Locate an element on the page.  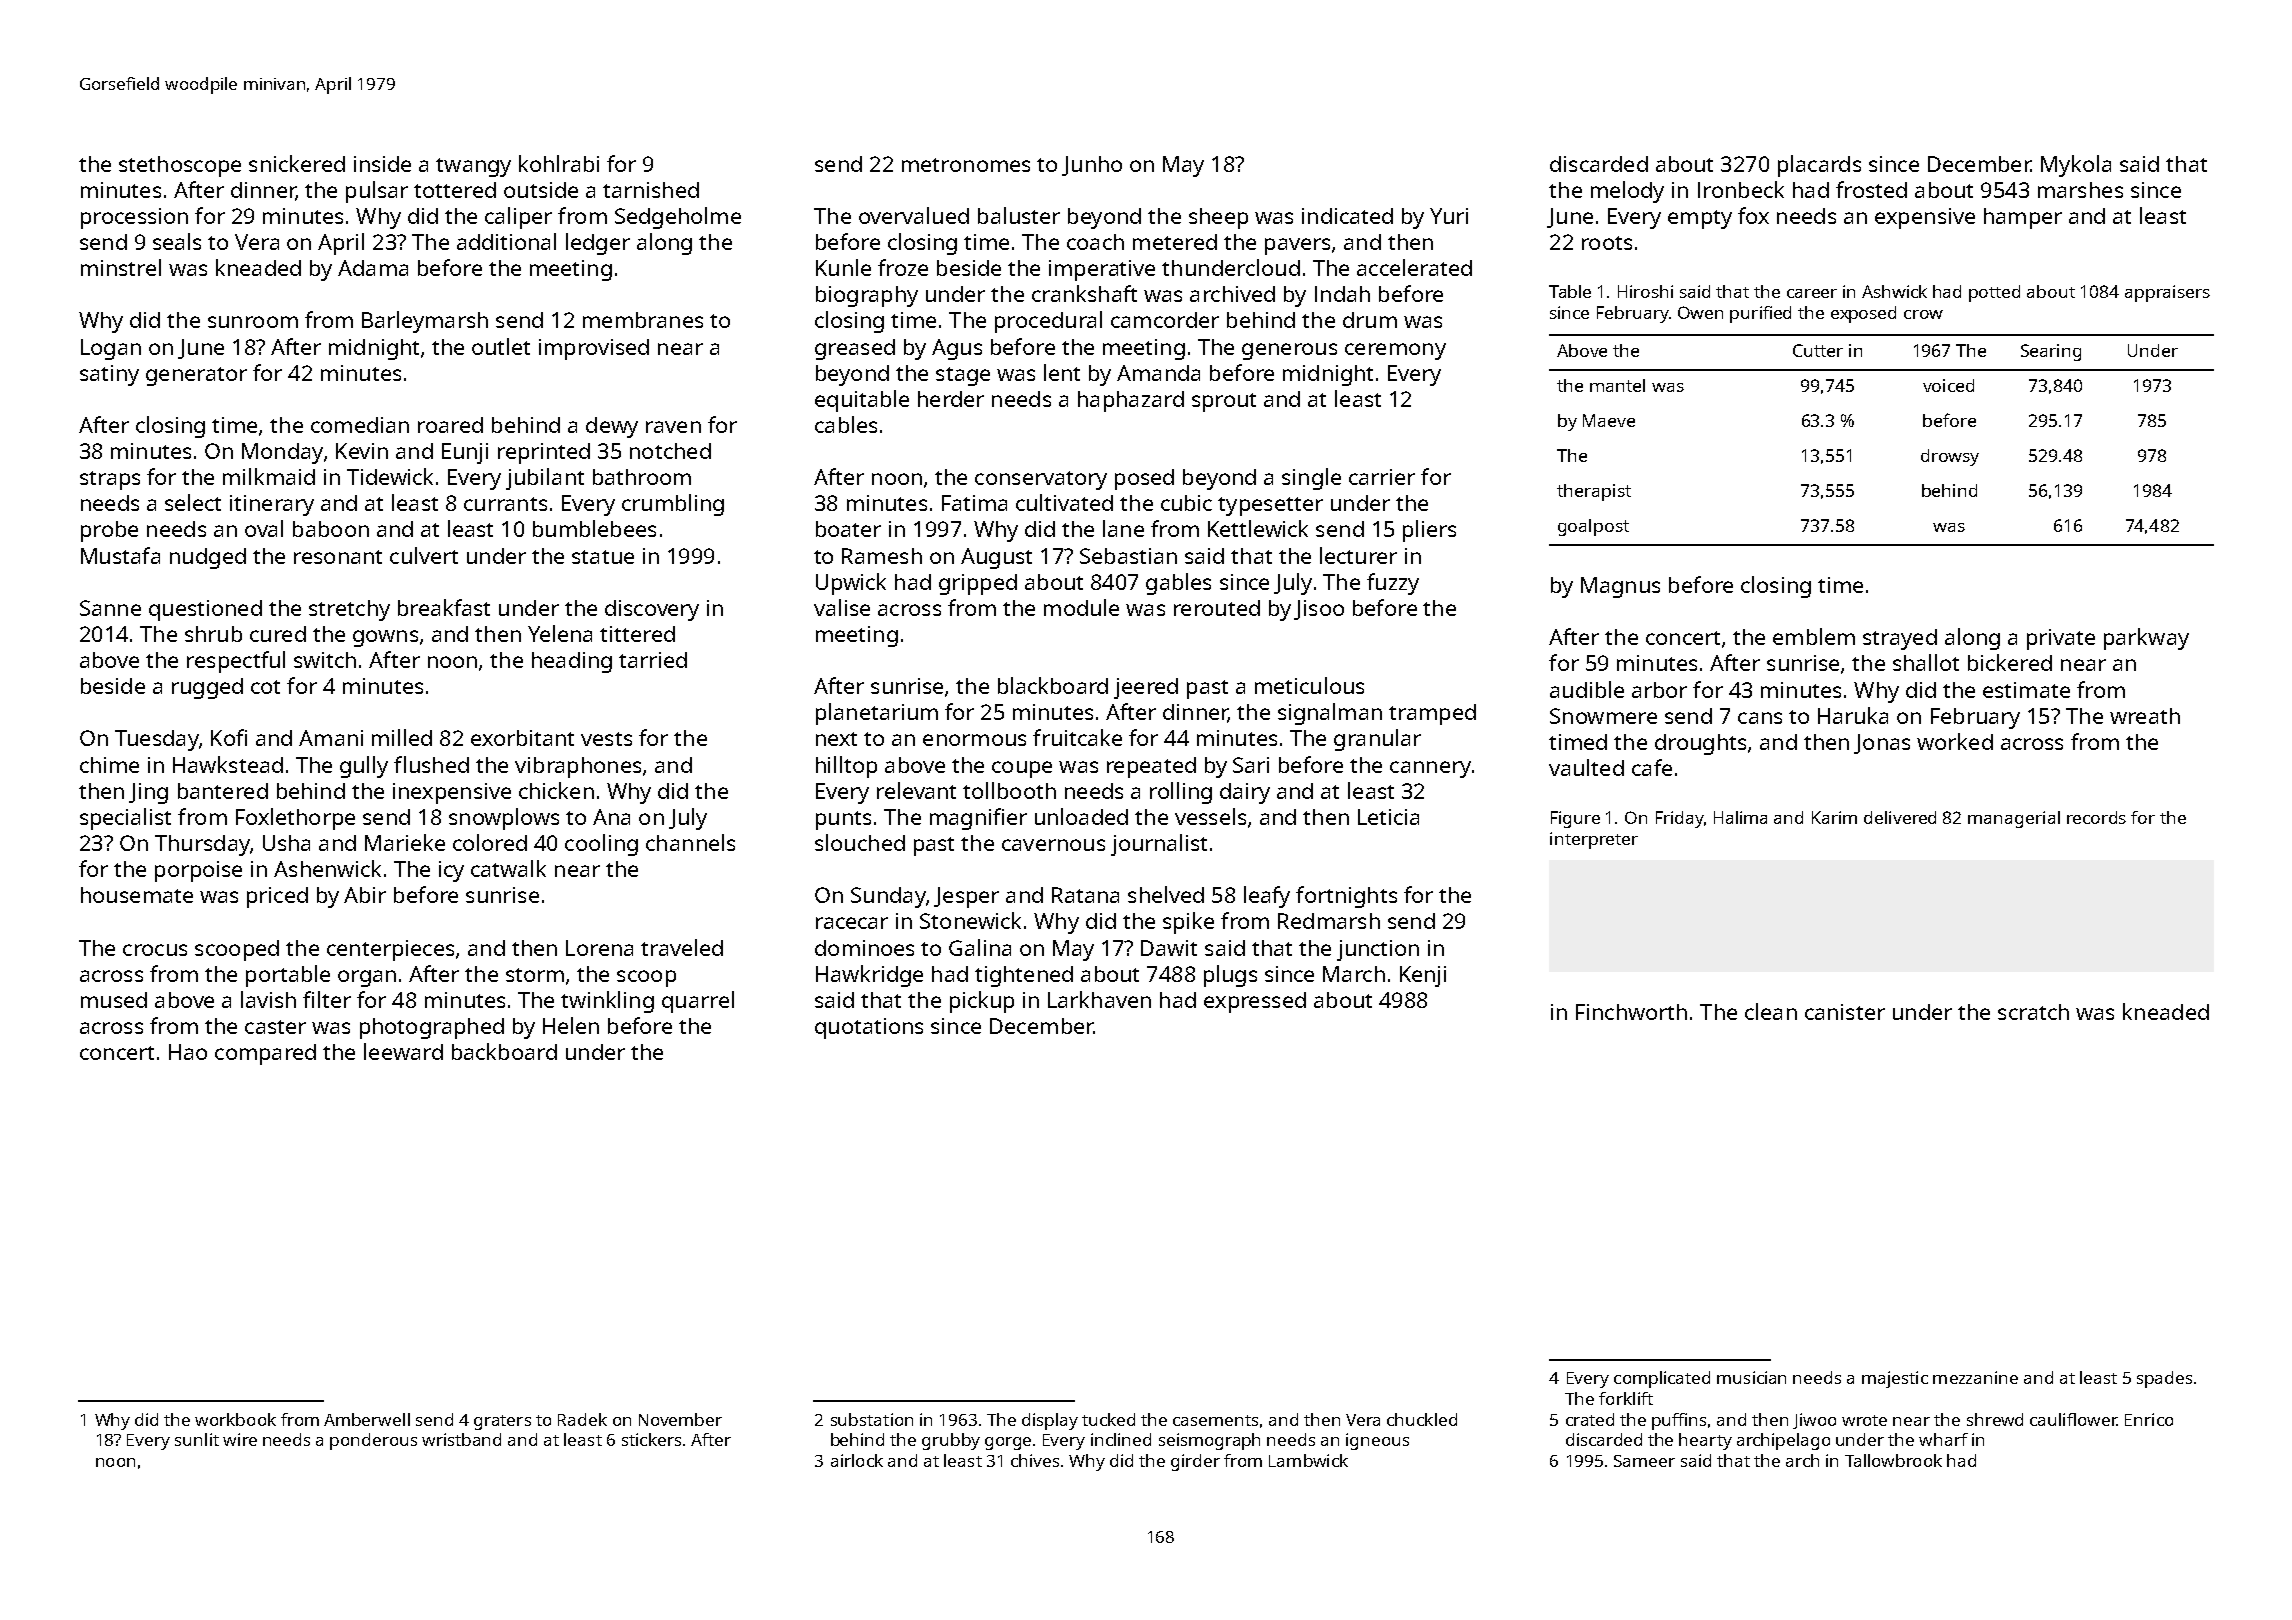
parkway is located at coordinates (2146, 639).
